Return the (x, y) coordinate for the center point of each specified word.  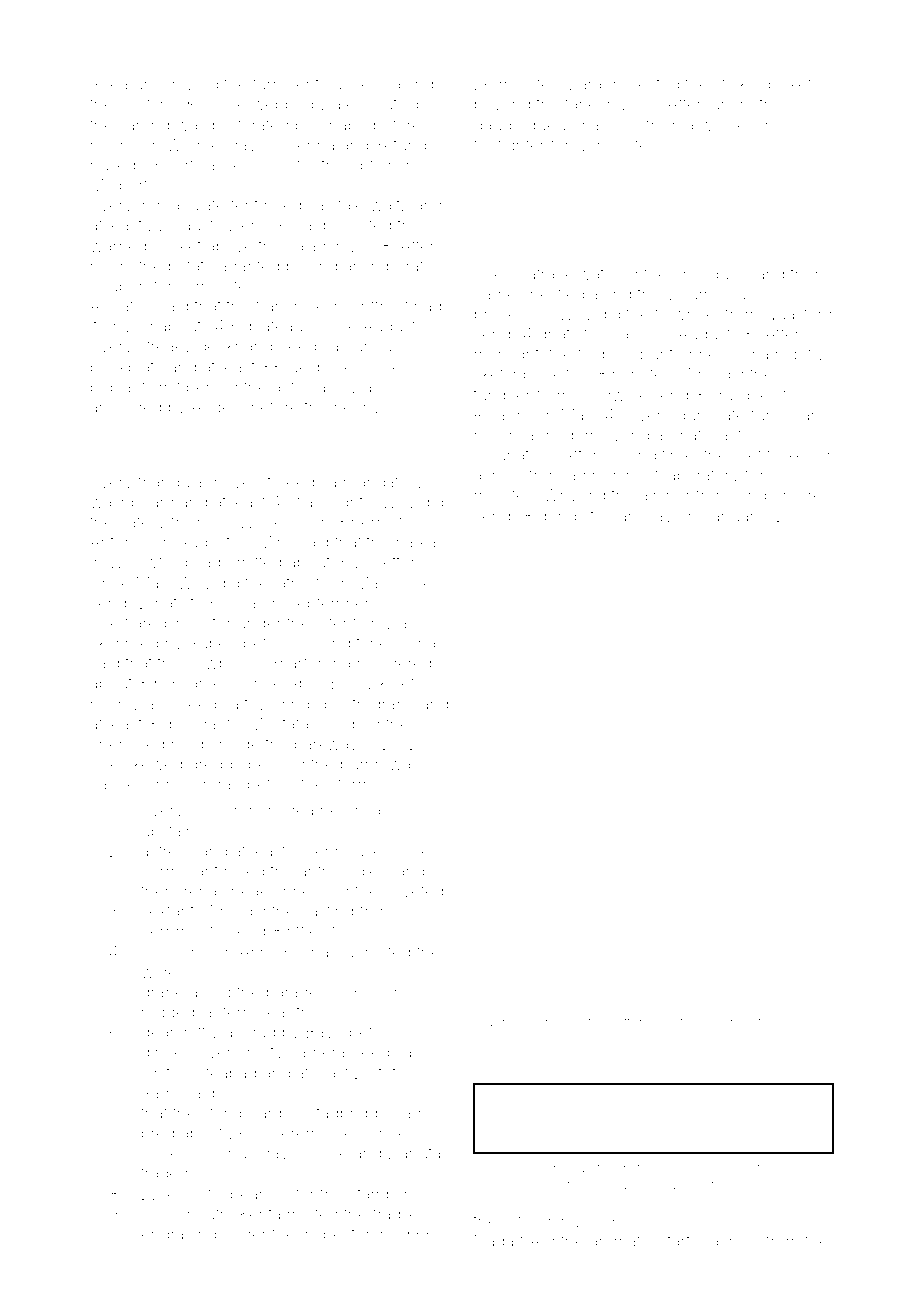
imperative (406, 267)
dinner (165, 1052)
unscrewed (176, 84)
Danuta (414, 1152)
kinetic (403, 683)
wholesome (744, 125)
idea (298, 810)
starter (682, 1242)
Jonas (421, 643)
